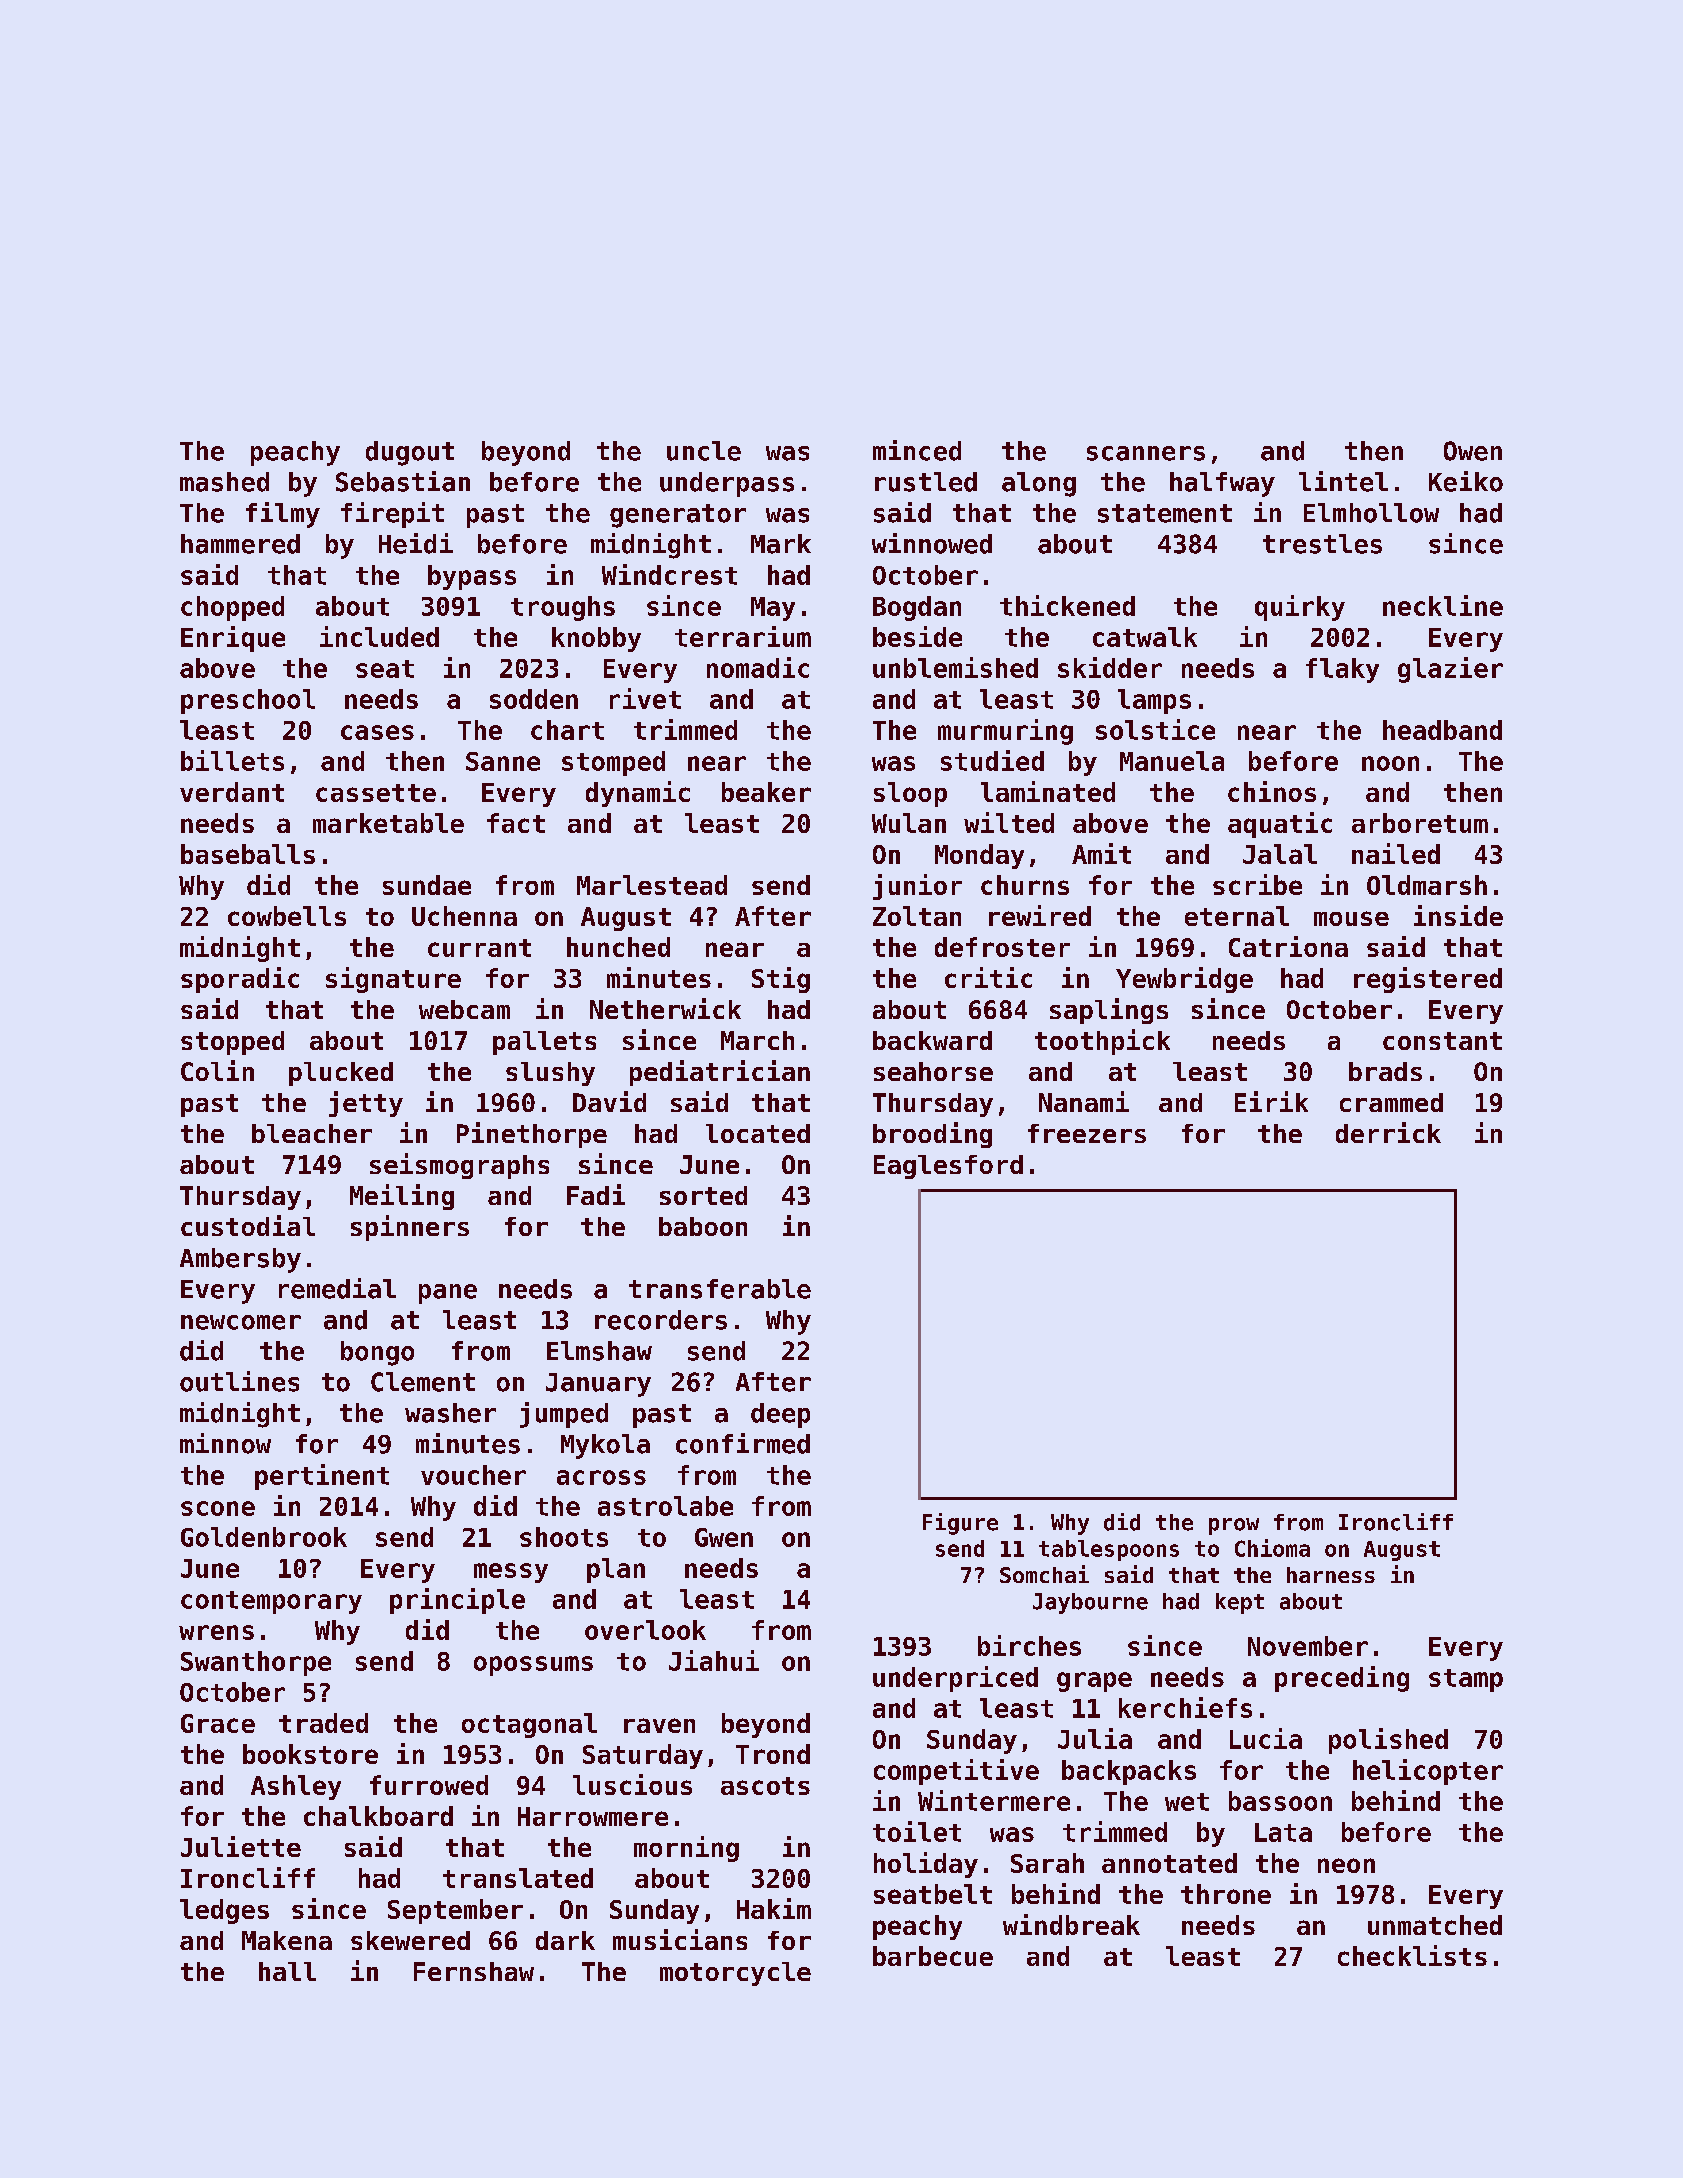 The width and height of the image is (1683, 2178). Describe the element at coordinates (703, 1226) in the image. I see `baboon` at that location.
